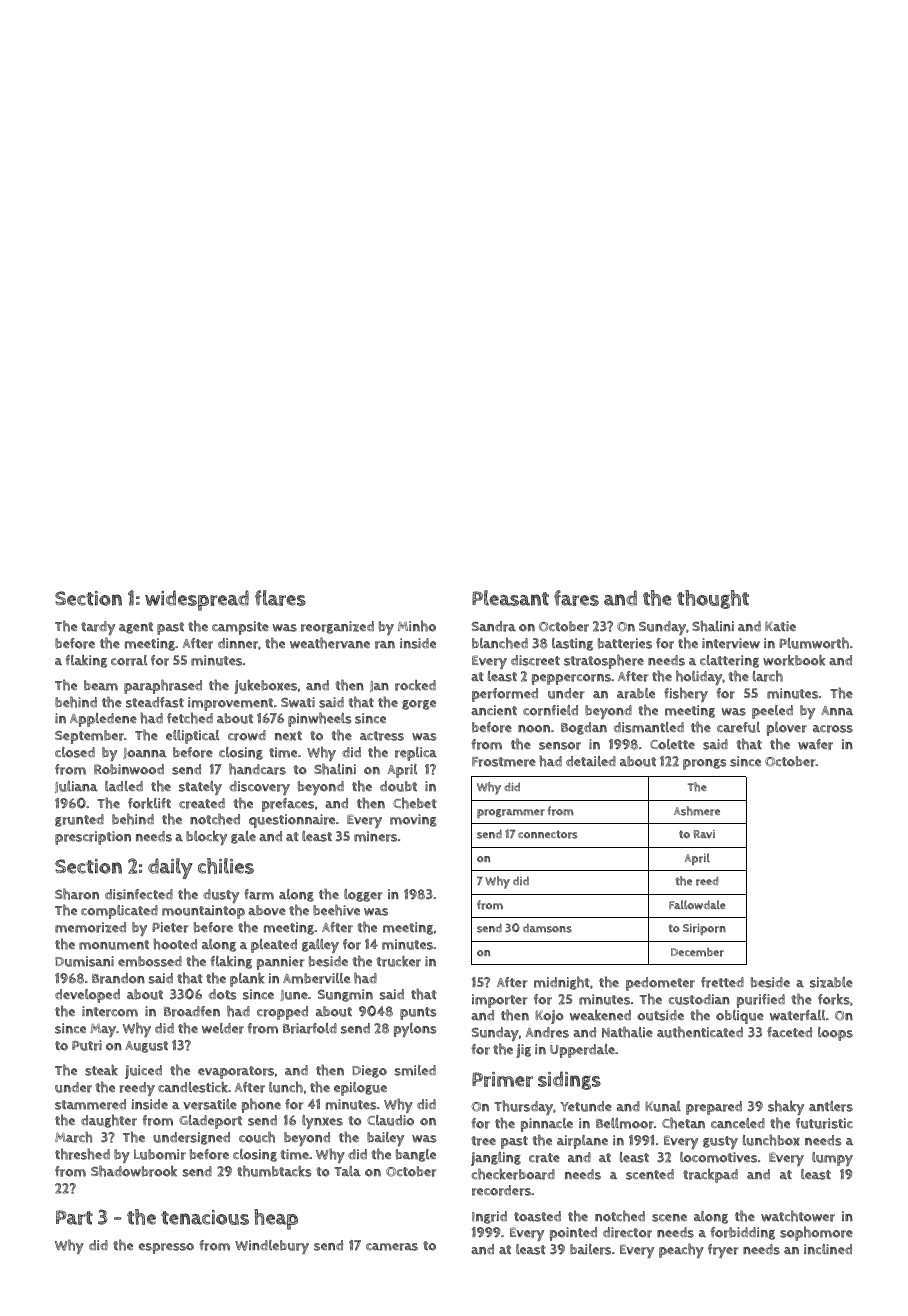 Image resolution: width=908 pixels, height=1316 pixels. I want to click on thought, so click(713, 599).
